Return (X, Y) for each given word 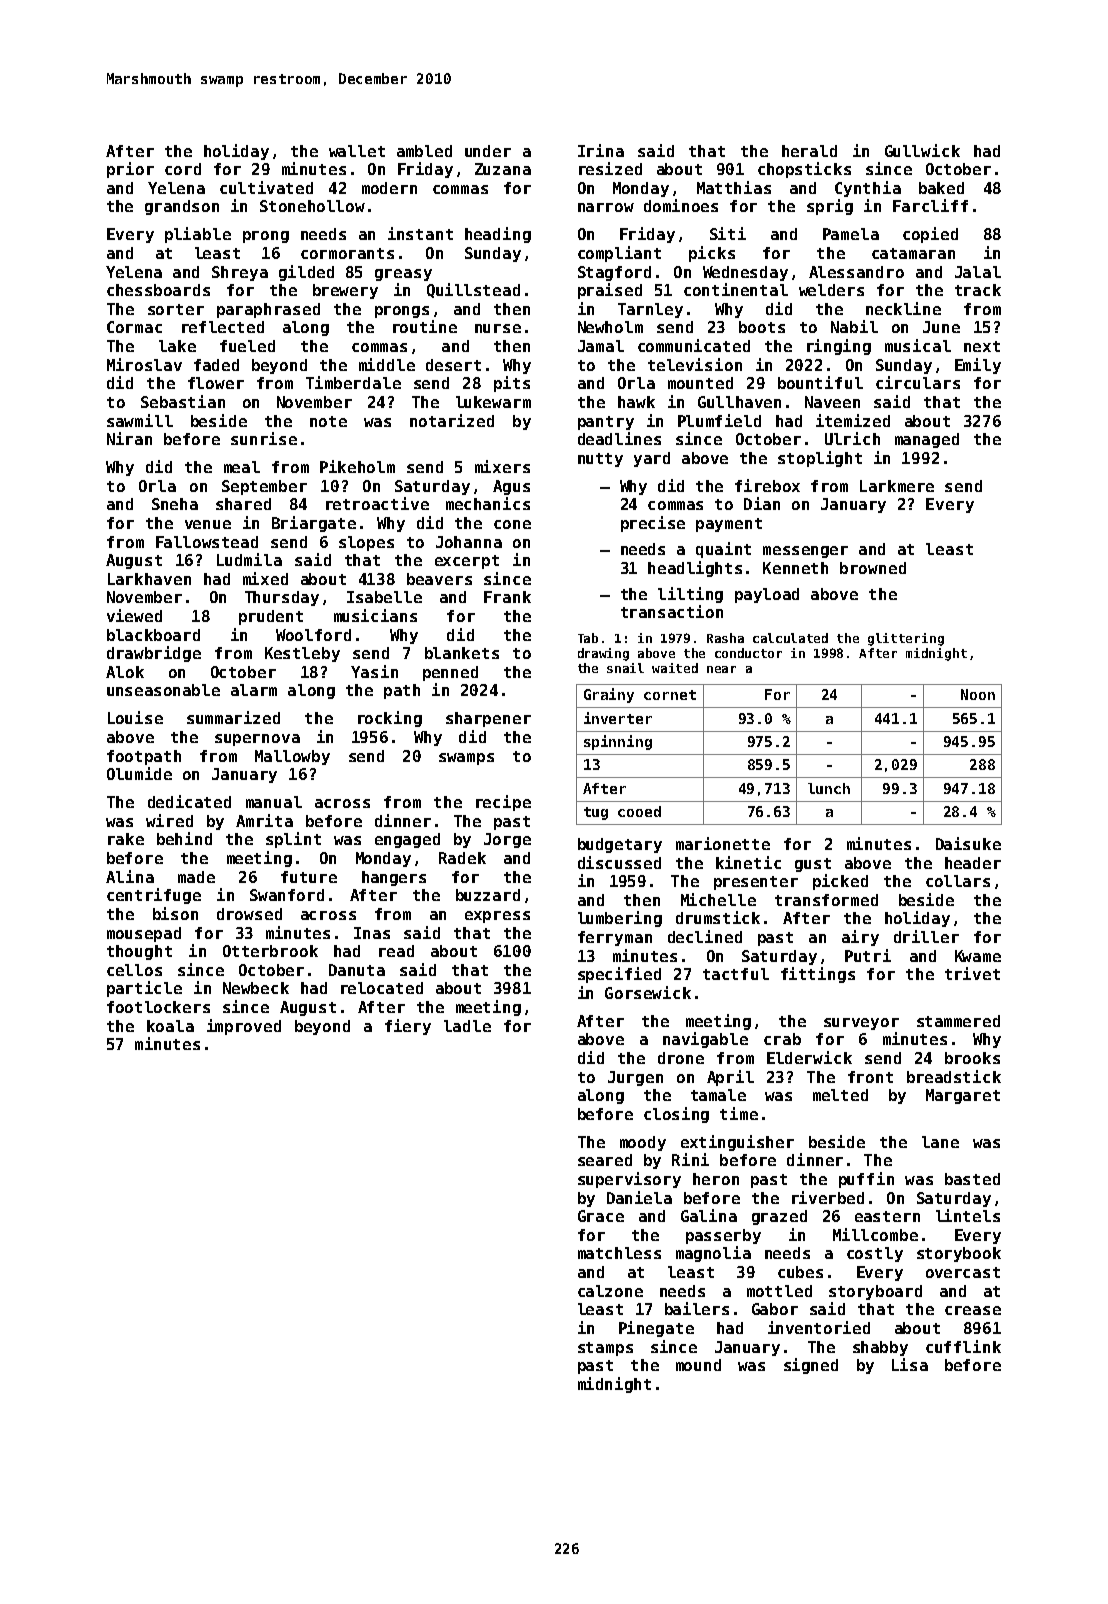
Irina (601, 150)
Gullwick (922, 150)
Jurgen (635, 1078)
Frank (507, 597)
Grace (601, 1216)
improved (244, 1027)
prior (130, 170)
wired (169, 820)
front (870, 1077)
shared (243, 504)
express (497, 917)
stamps (605, 1349)
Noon (978, 694)
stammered (958, 1021)
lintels (968, 1215)
